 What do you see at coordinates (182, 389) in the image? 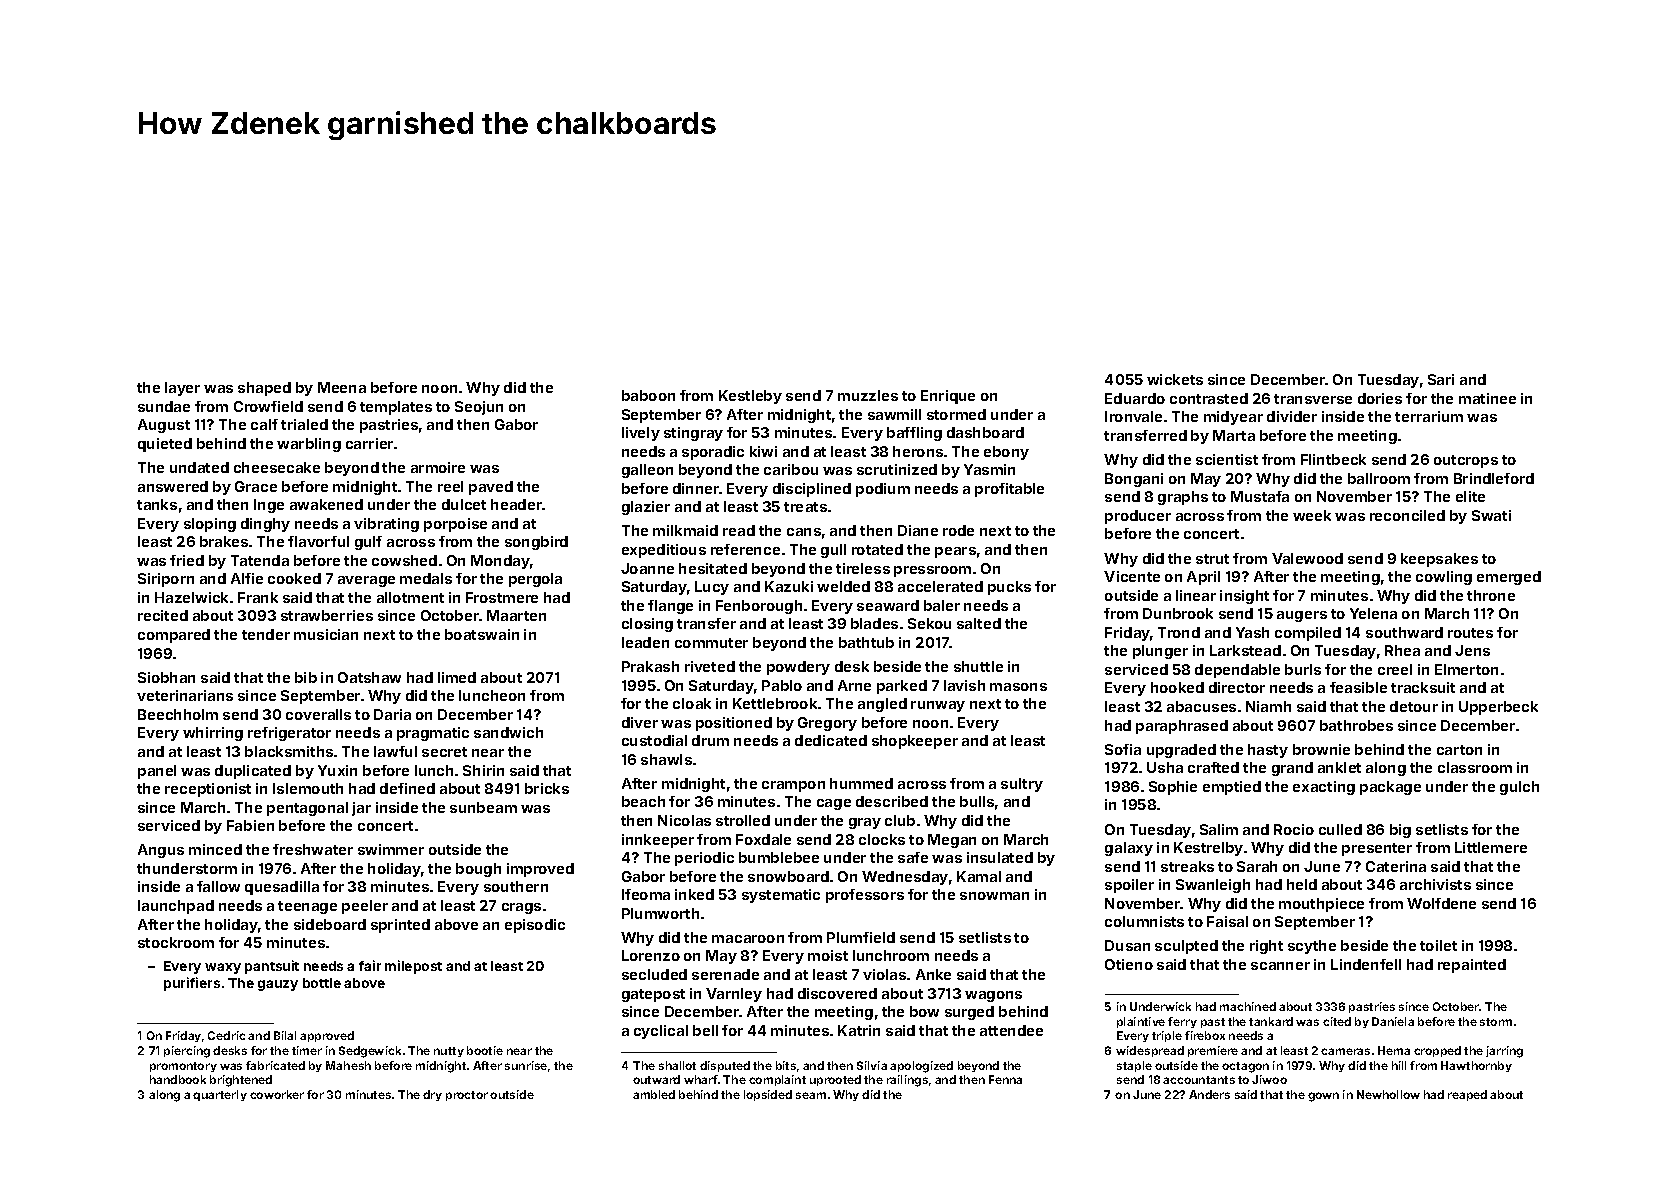
I see `layer` at bounding box center [182, 389].
